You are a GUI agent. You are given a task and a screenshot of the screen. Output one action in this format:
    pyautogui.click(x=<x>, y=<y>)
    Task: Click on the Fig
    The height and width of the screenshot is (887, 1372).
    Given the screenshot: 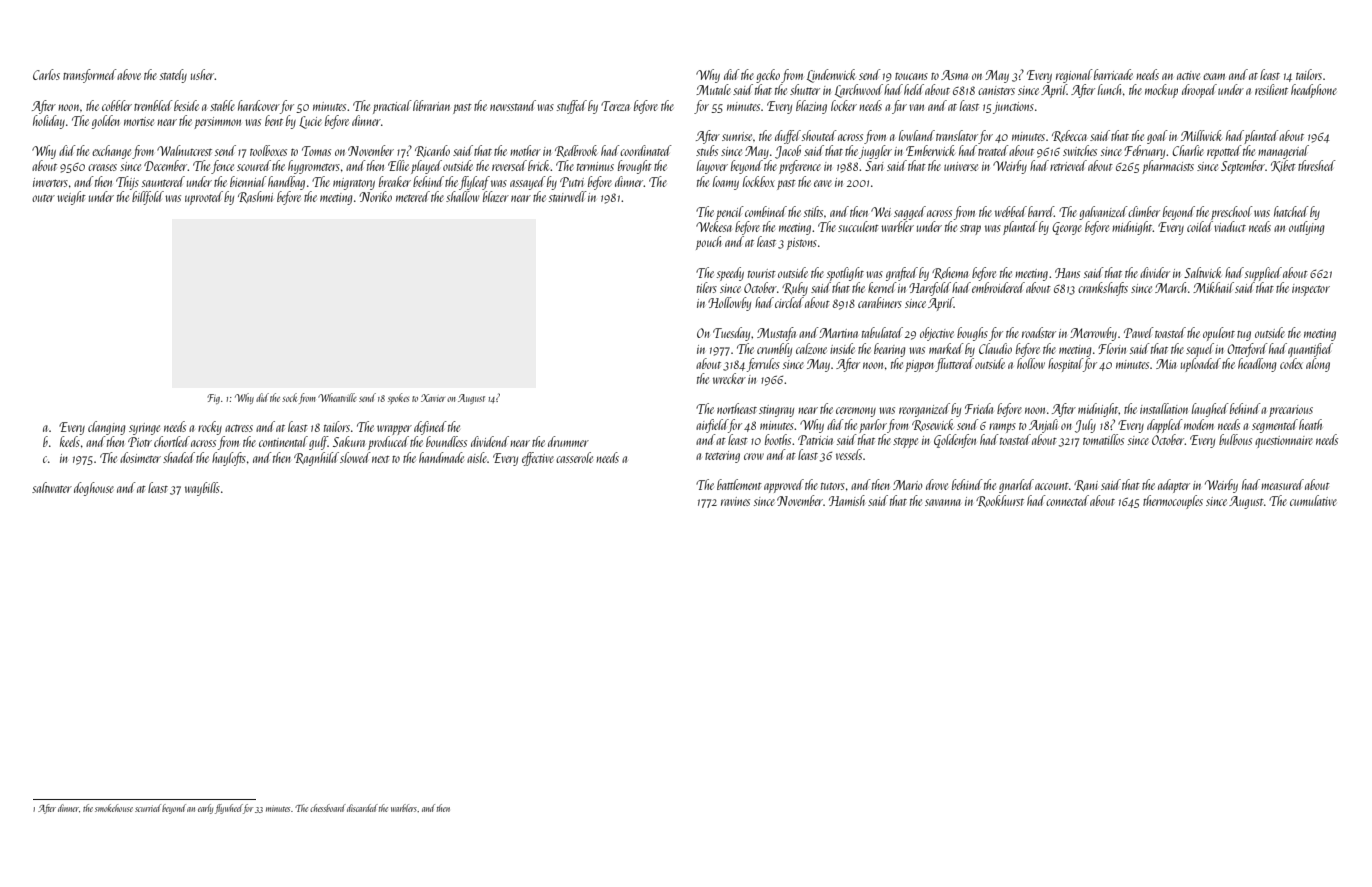 What is the action you would take?
    pyautogui.click(x=214, y=399)
